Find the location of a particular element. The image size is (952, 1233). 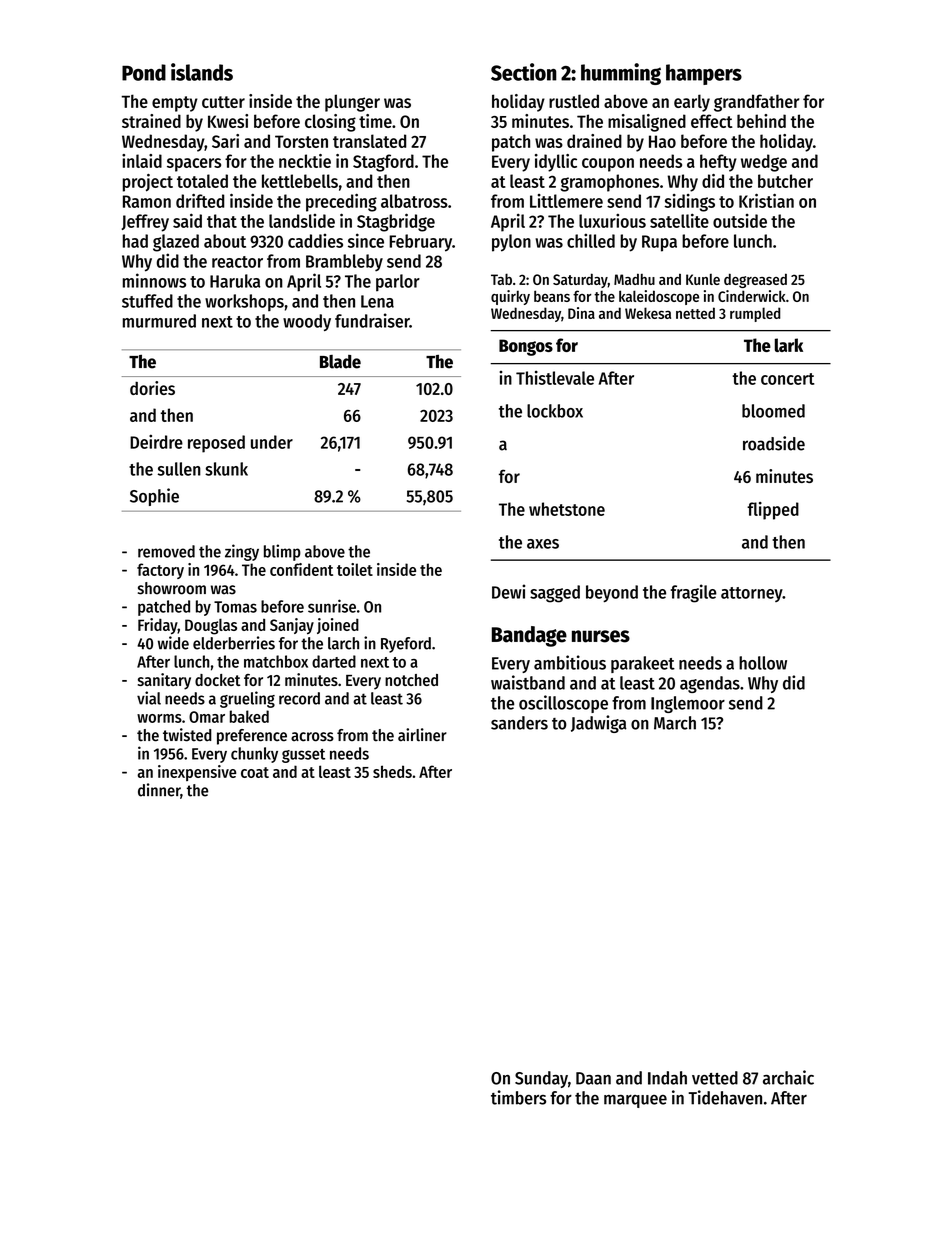

hampers is located at coordinates (704, 74).
